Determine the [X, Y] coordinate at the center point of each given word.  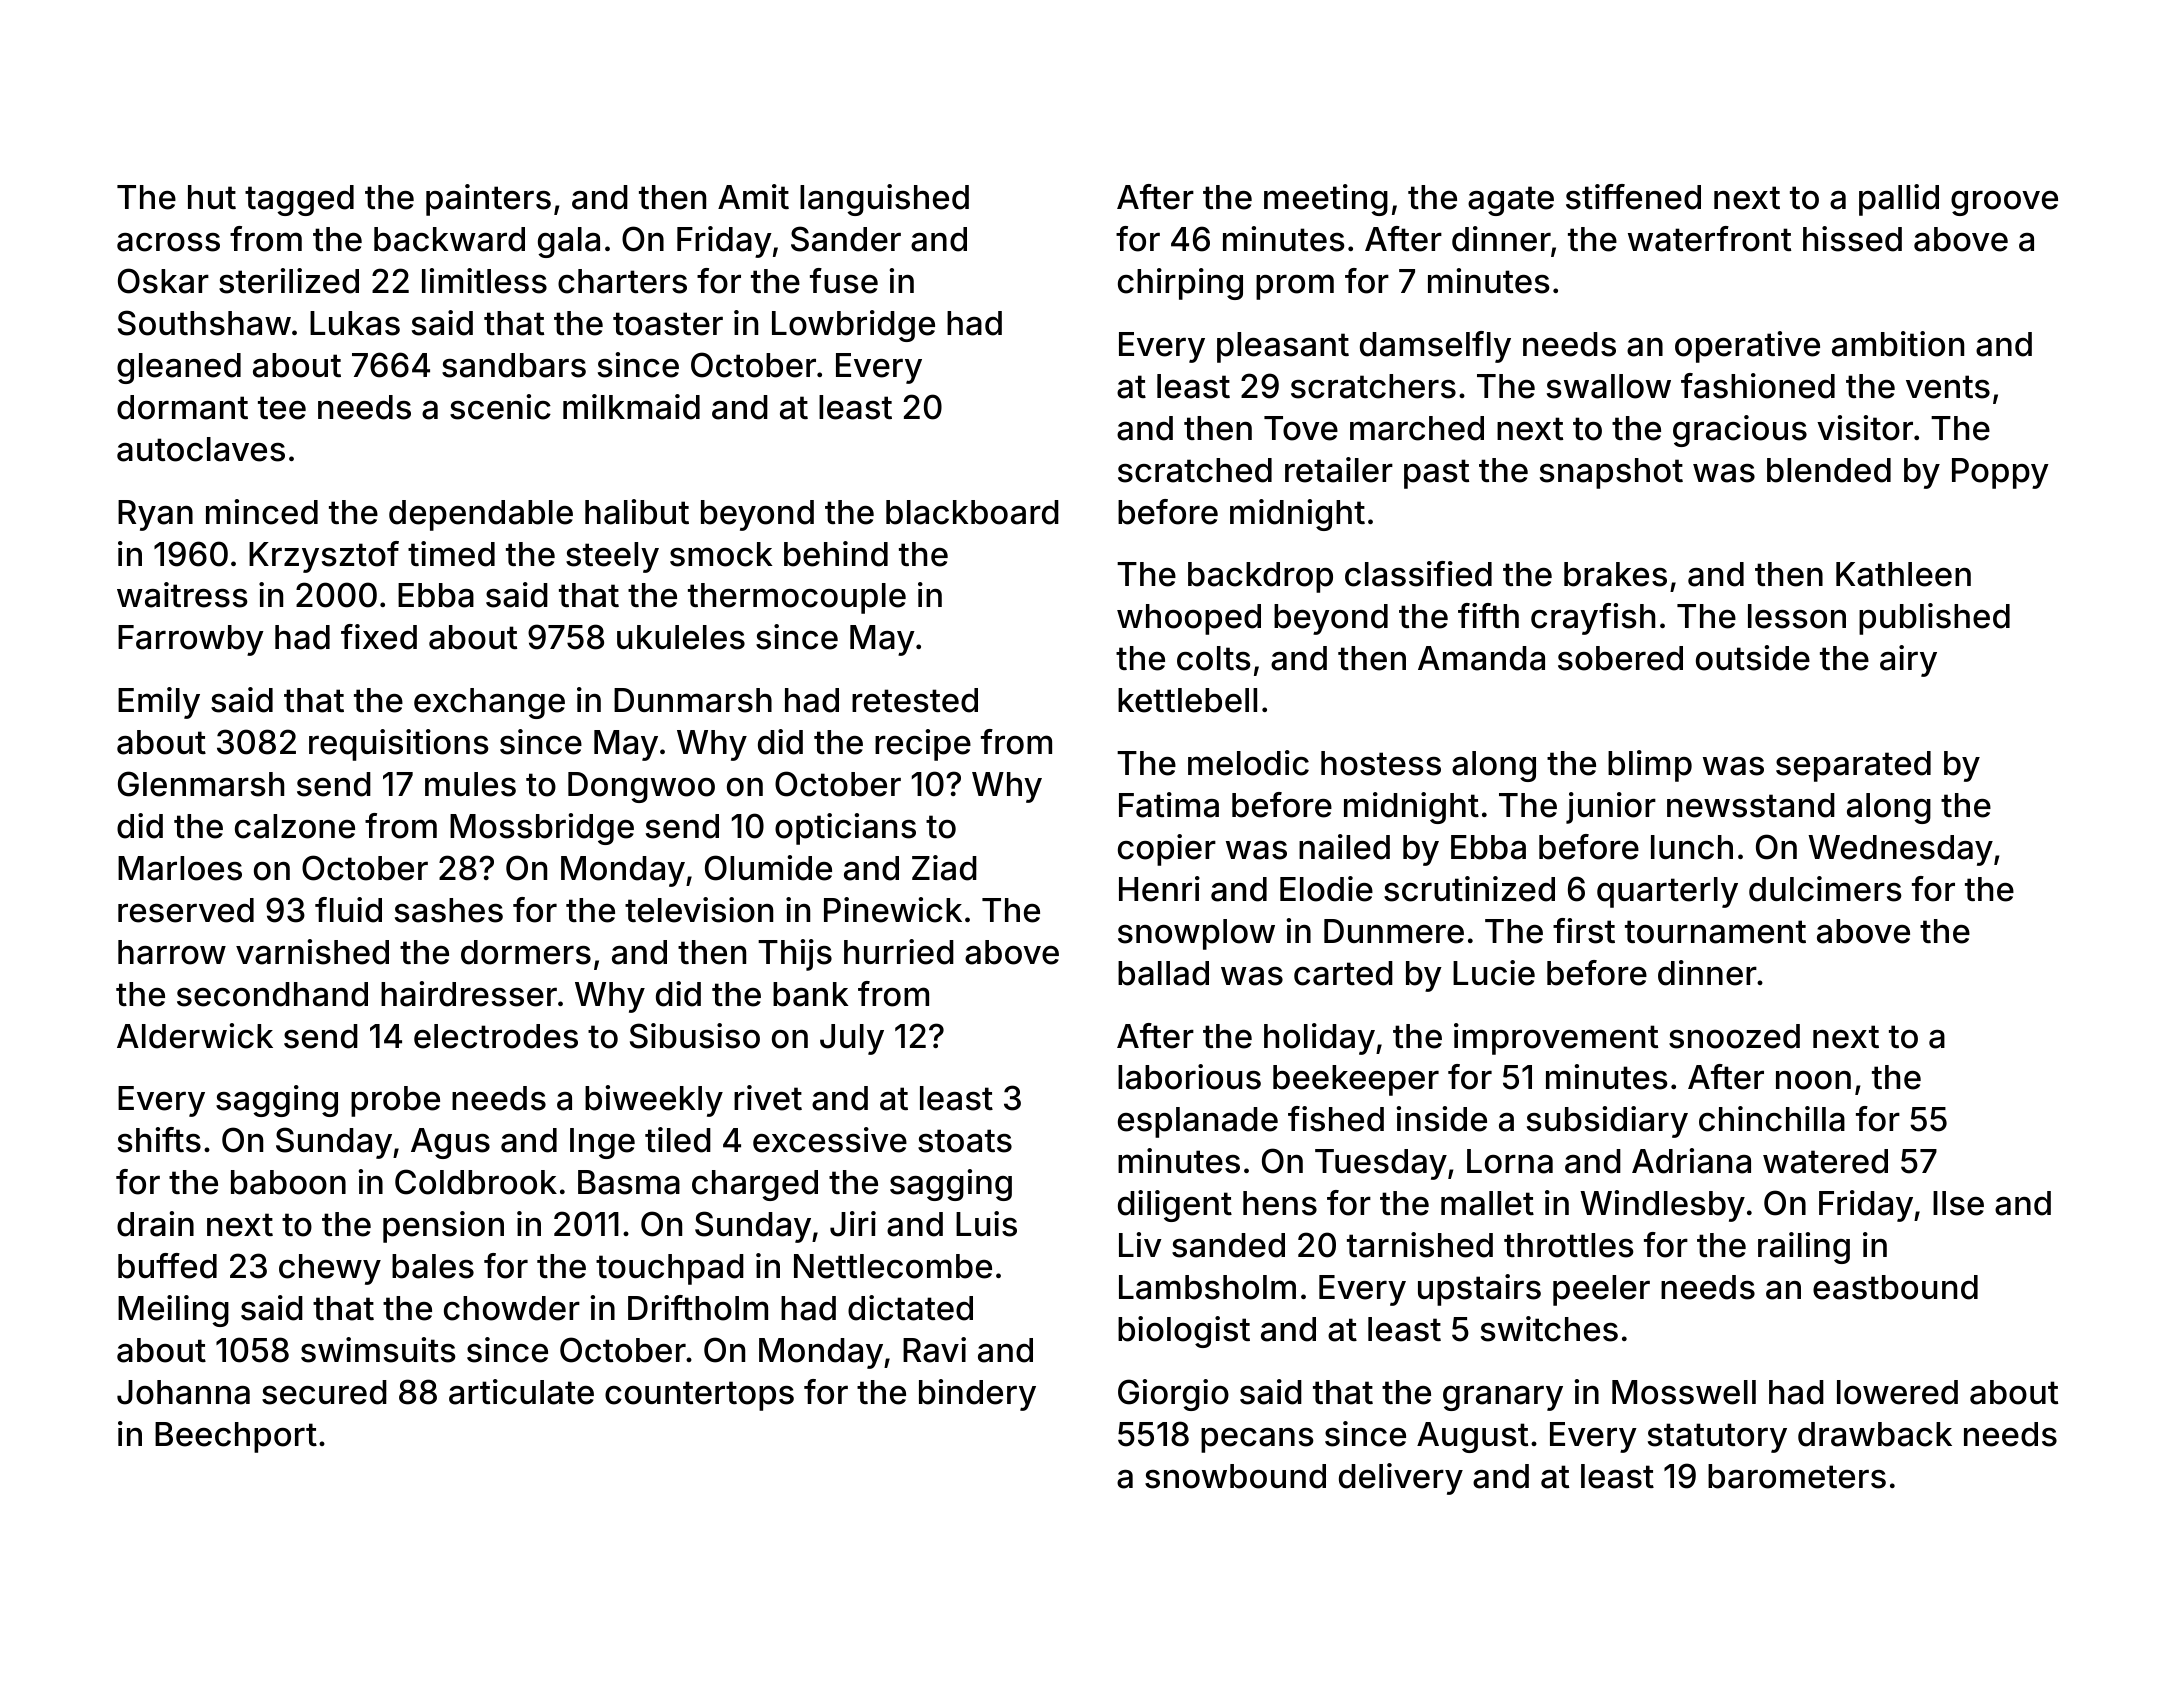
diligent [1175, 1206]
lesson [1797, 616]
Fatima [1169, 805]
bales [433, 1266]
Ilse [1958, 1203]
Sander [846, 239]
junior [1611, 808]
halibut [637, 512]
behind [836, 554]
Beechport [236, 1437]
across [168, 242]
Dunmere [1394, 931]
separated [1853, 766]
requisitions [399, 745]
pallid [1899, 200]
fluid [348, 910]
